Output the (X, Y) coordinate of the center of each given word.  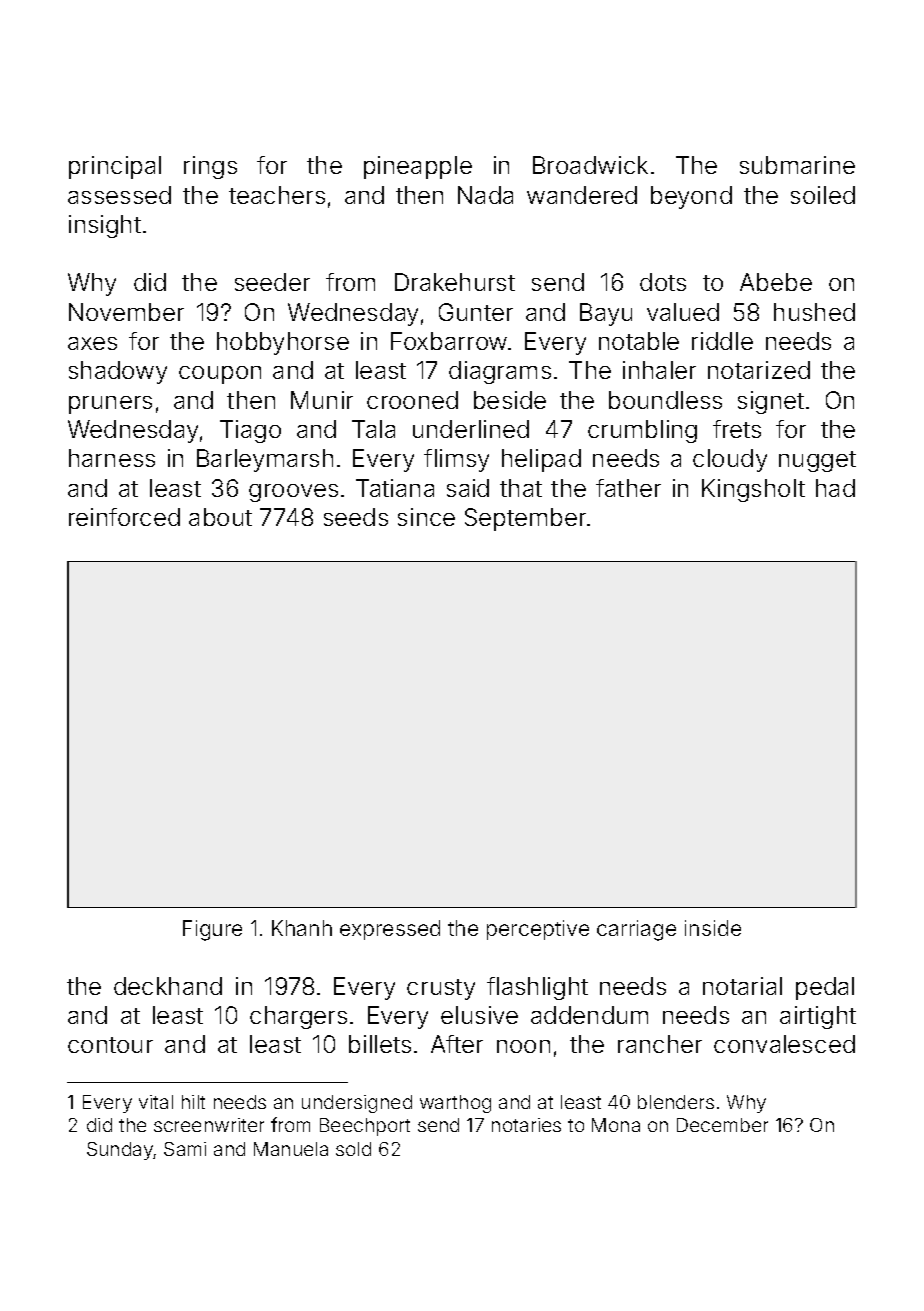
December (722, 1125)
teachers (277, 195)
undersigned (357, 1104)
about (220, 517)
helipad (541, 460)
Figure (212, 930)
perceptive (538, 930)
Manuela (291, 1149)
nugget (817, 461)
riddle (722, 341)
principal (115, 167)
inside (713, 928)
